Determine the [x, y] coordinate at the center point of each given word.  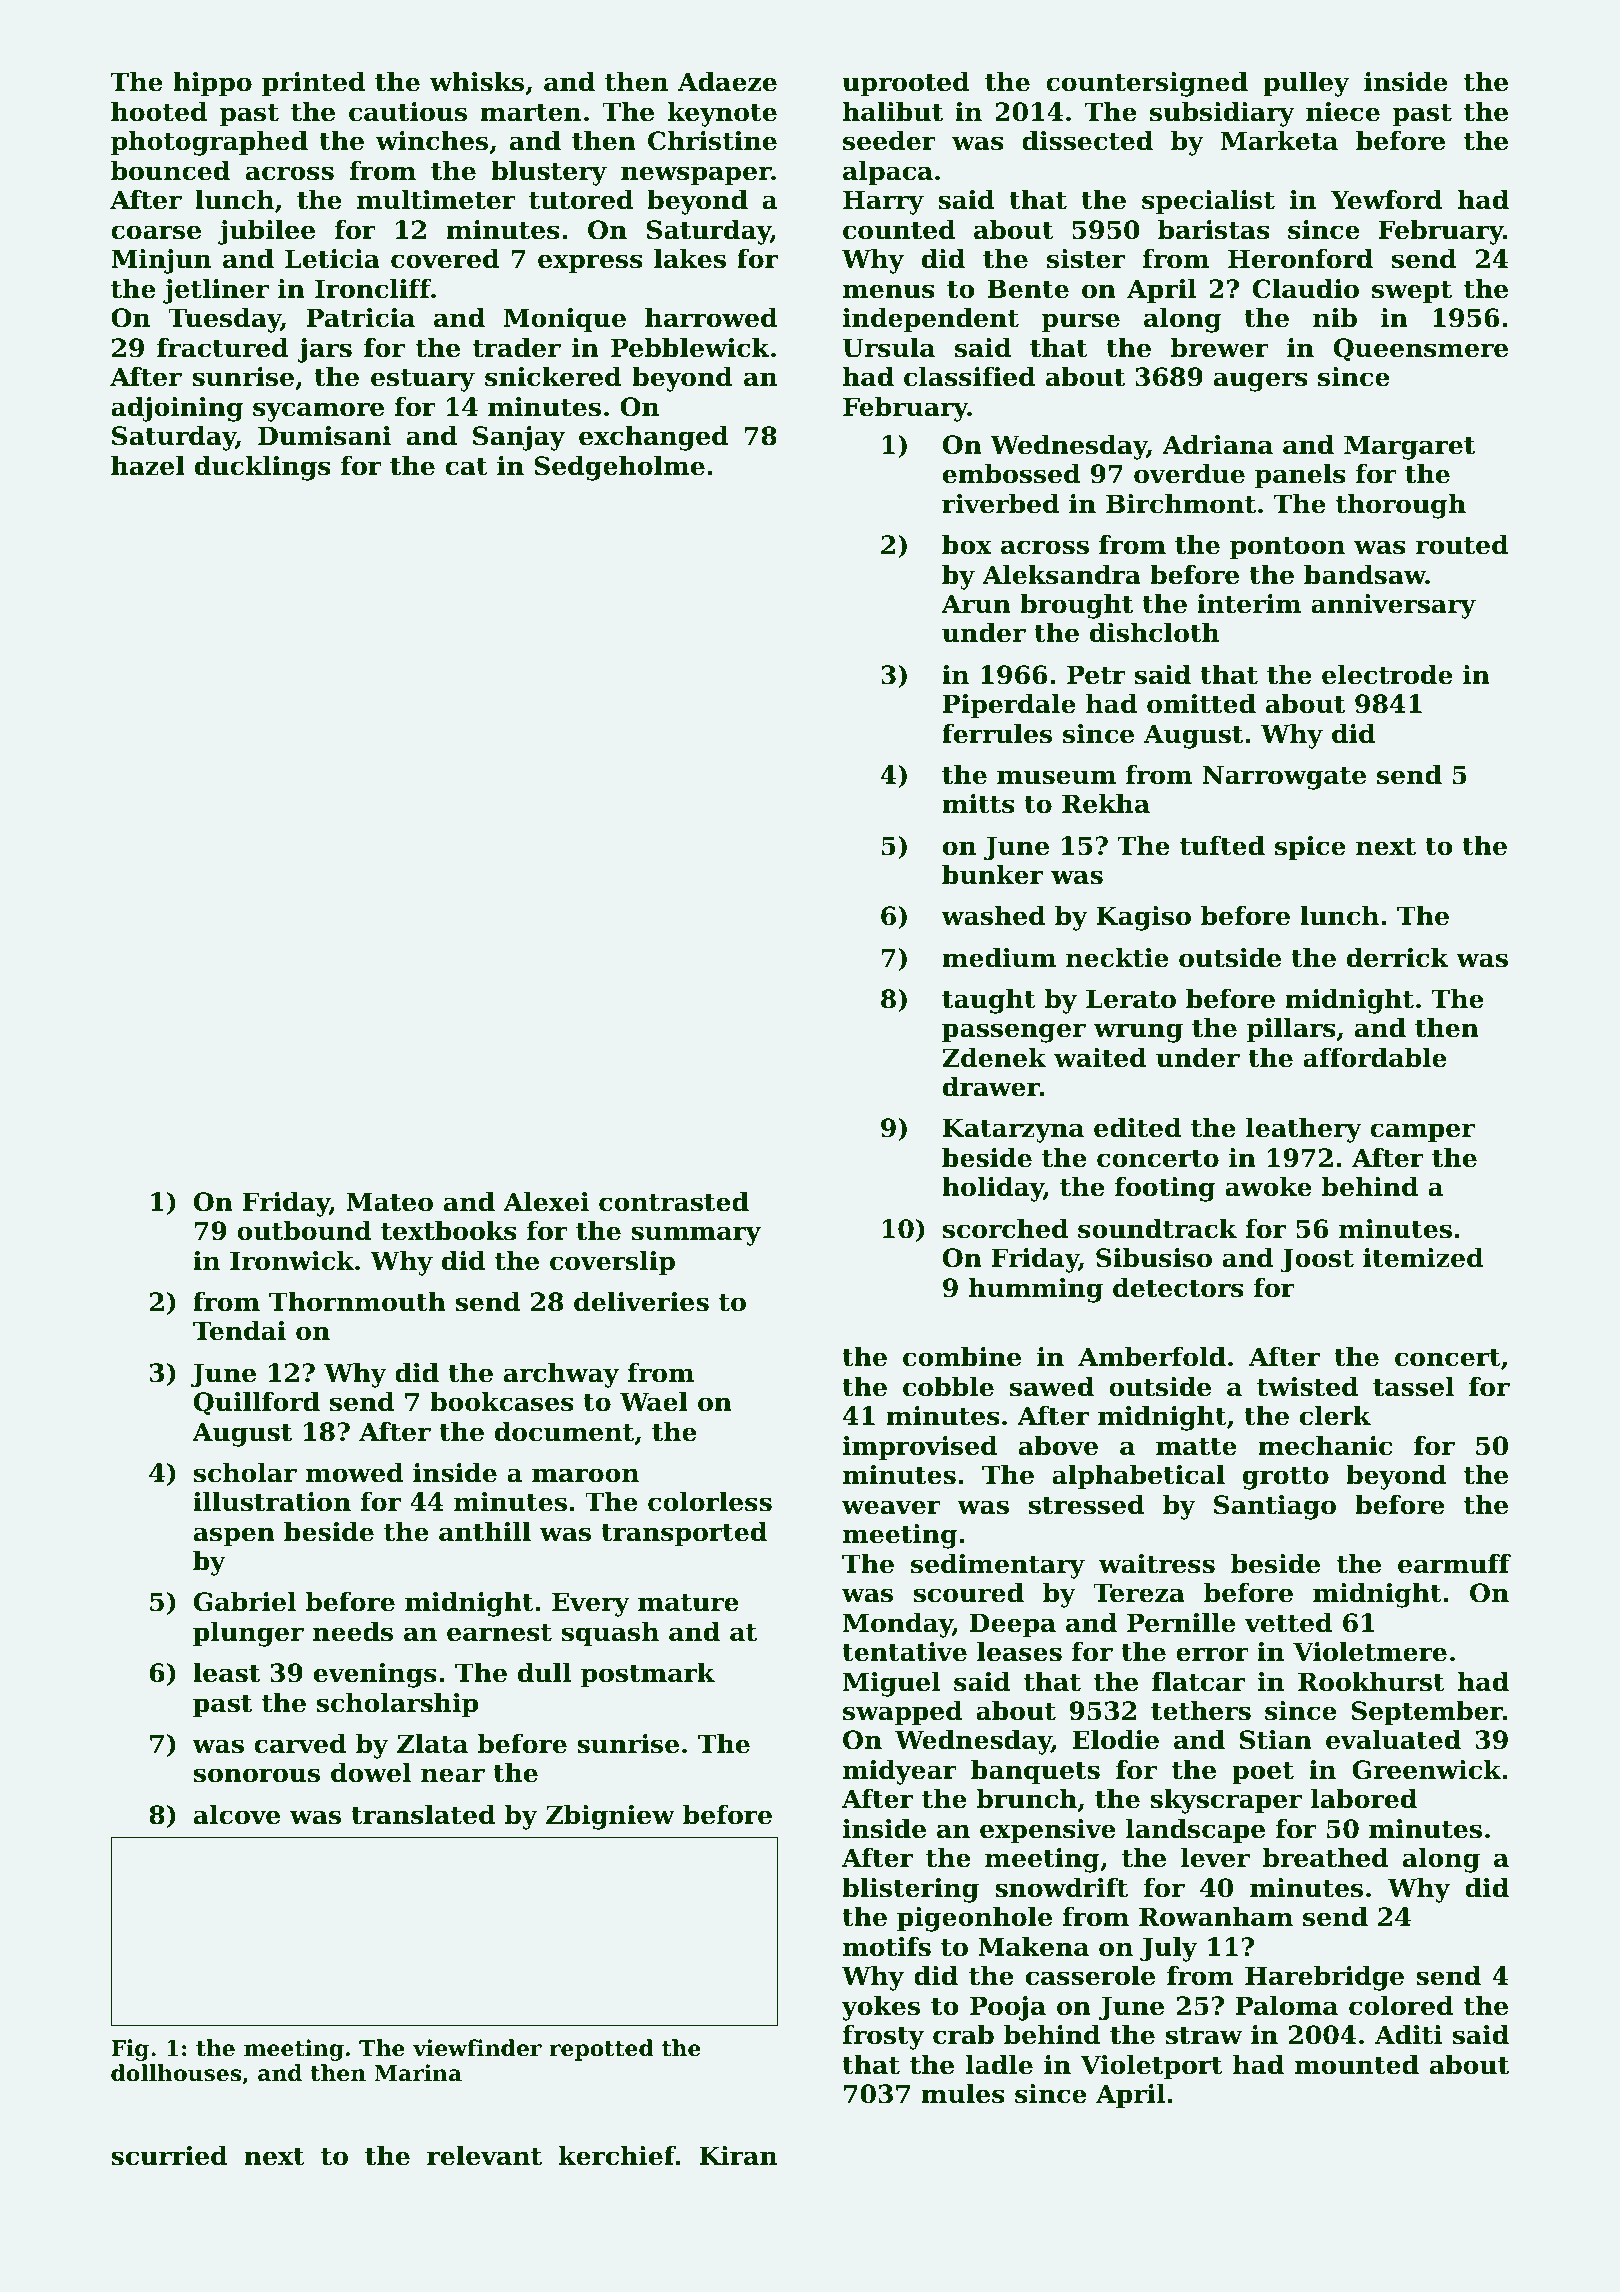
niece [1343, 112]
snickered [553, 377]
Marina [418, 2073]
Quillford [257, 1404]
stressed [1086, 1505]
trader [517, 348]
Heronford [1300, 259]
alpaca [888, 173]
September [1427, 1713]
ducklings [263, 468]
